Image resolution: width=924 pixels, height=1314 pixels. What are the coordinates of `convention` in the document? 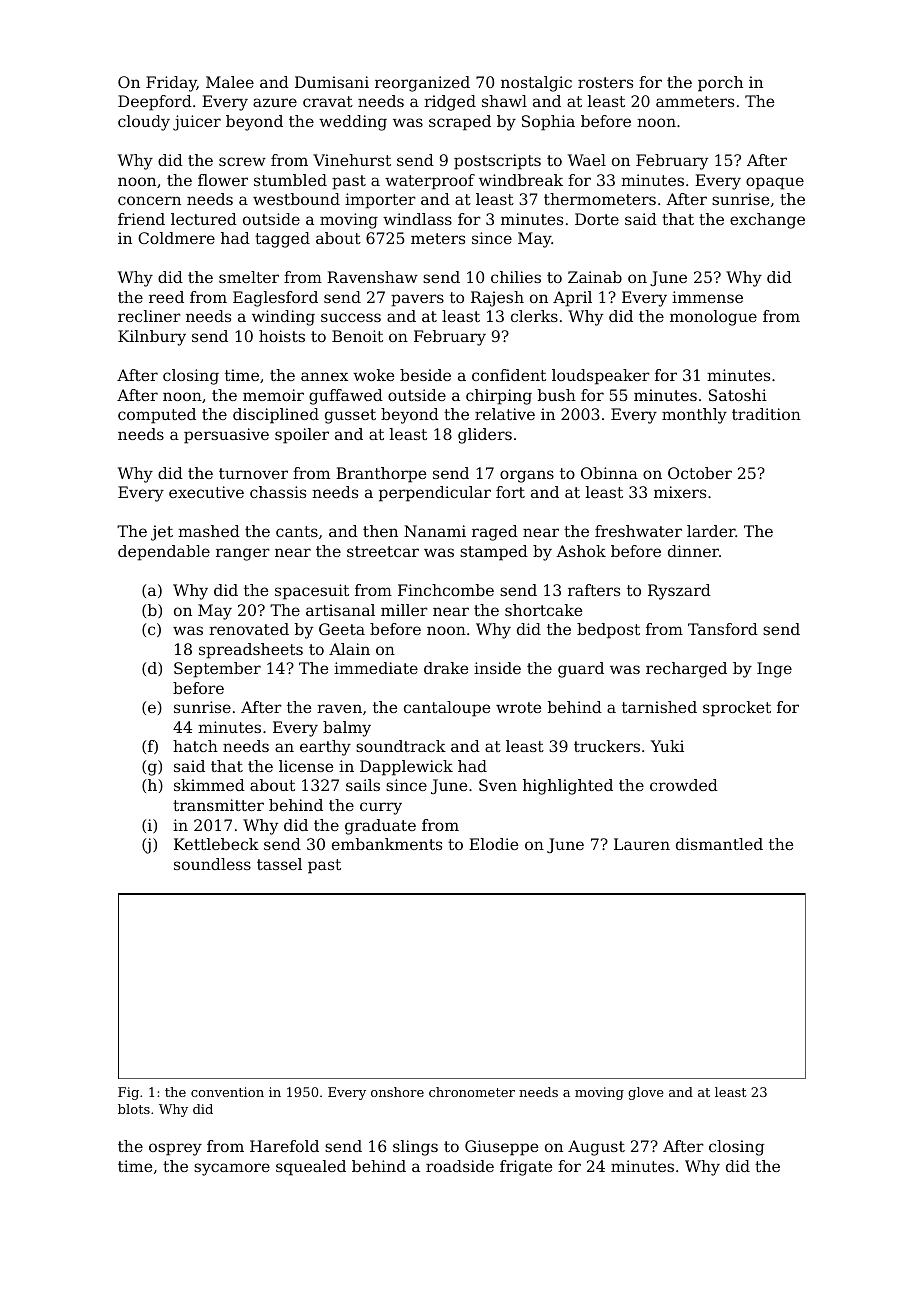 It's located at (227, 1092).
